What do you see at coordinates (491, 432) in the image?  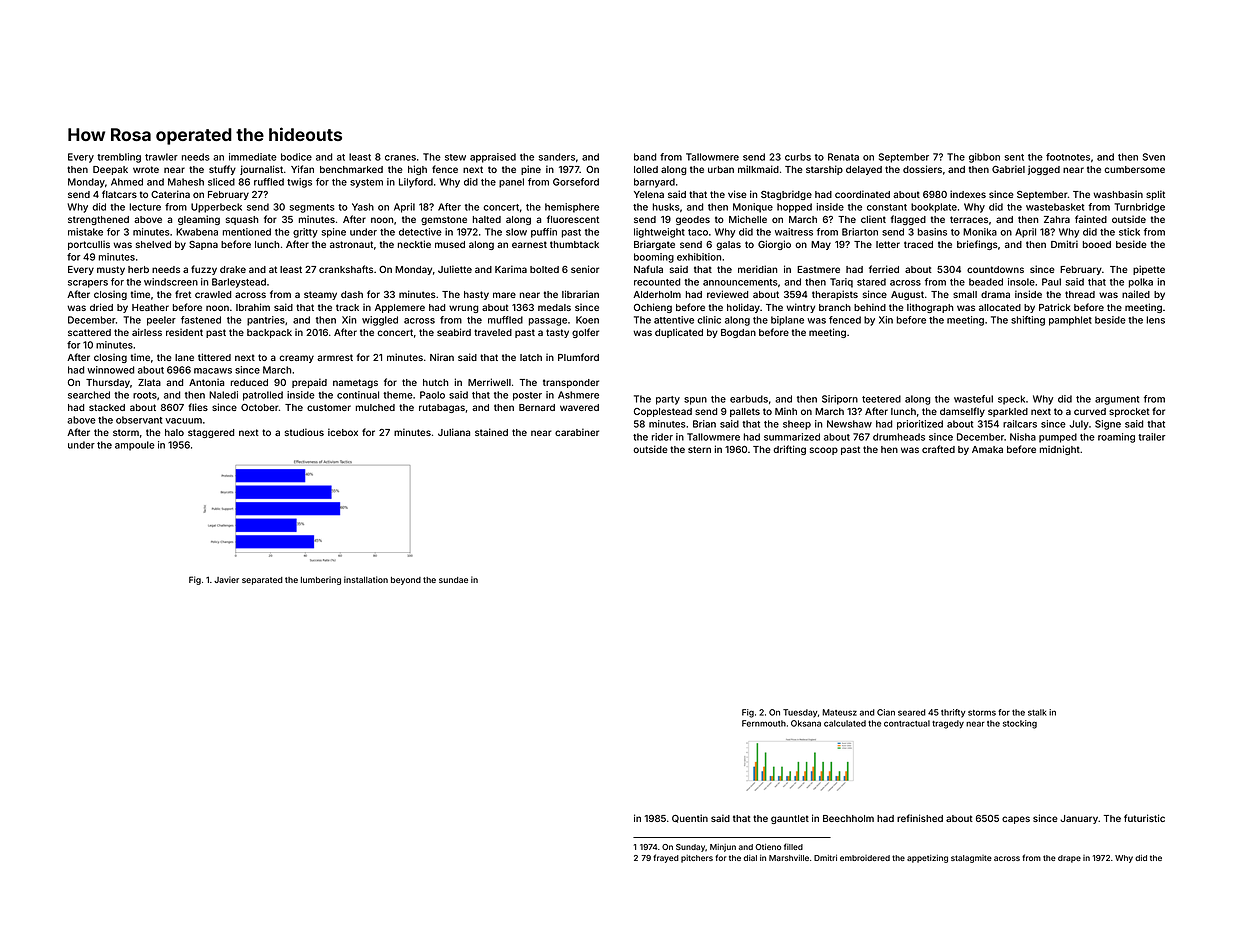 I see `stained` at bounding box center [491, 432].
